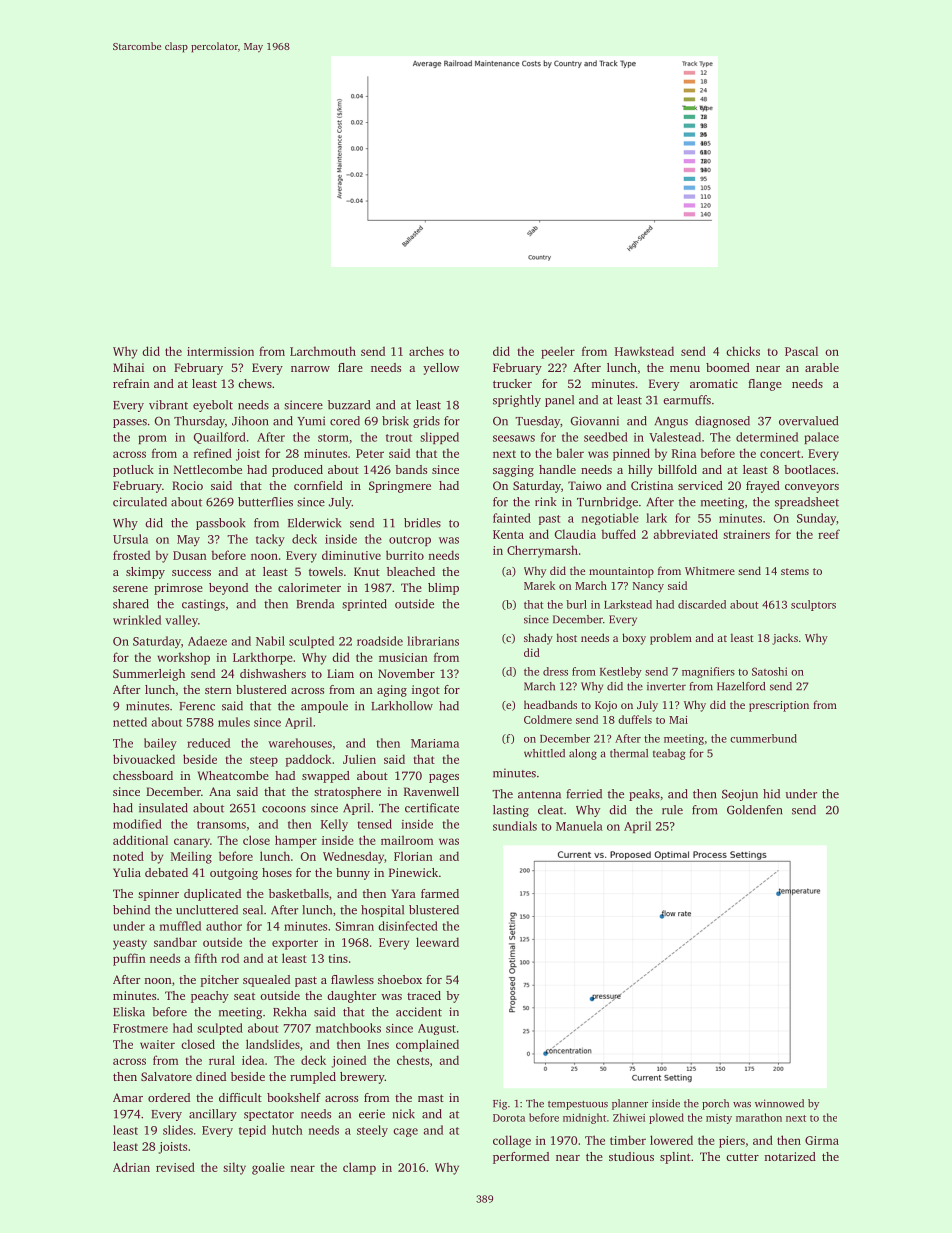 This screenshot has width=952, height=1233. I want to click on brisk, so click(395, 421).
